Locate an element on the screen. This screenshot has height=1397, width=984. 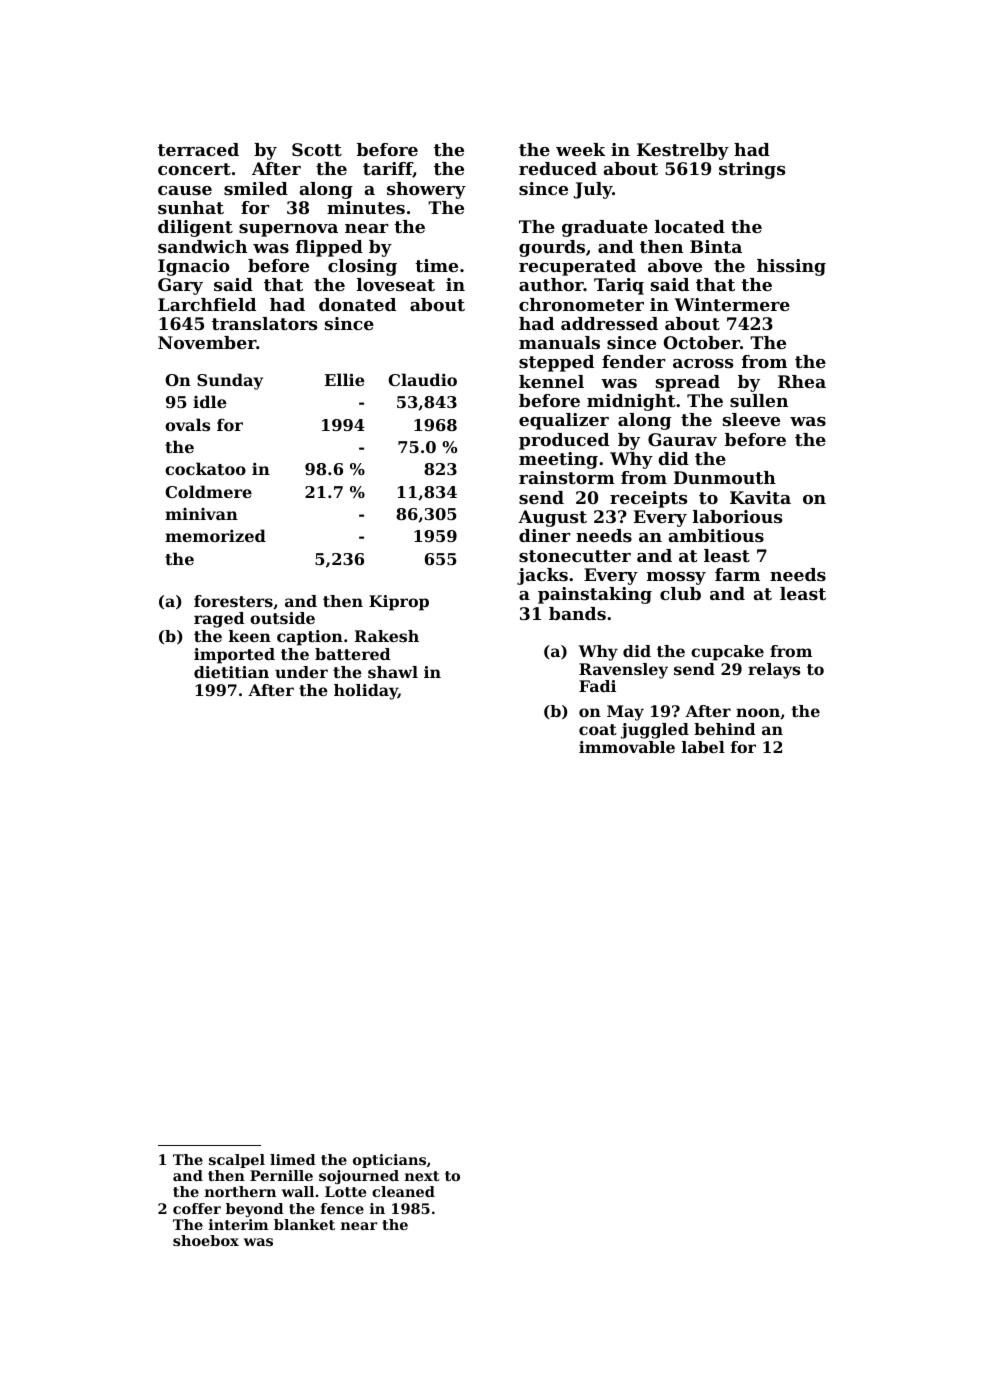
dietitian is located at coordinates (231, 672).
